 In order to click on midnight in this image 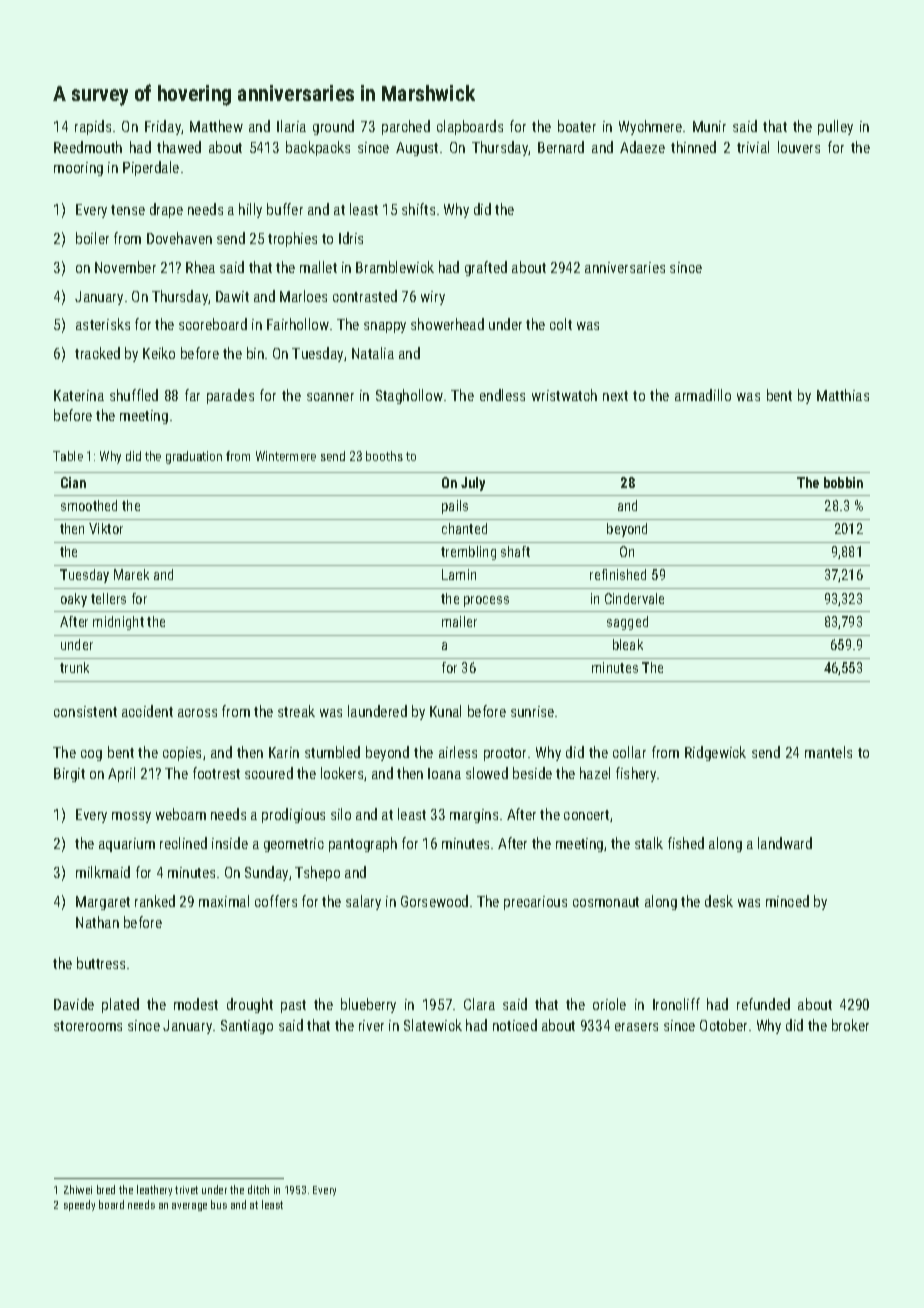, I will do `click(118, 623)`.
